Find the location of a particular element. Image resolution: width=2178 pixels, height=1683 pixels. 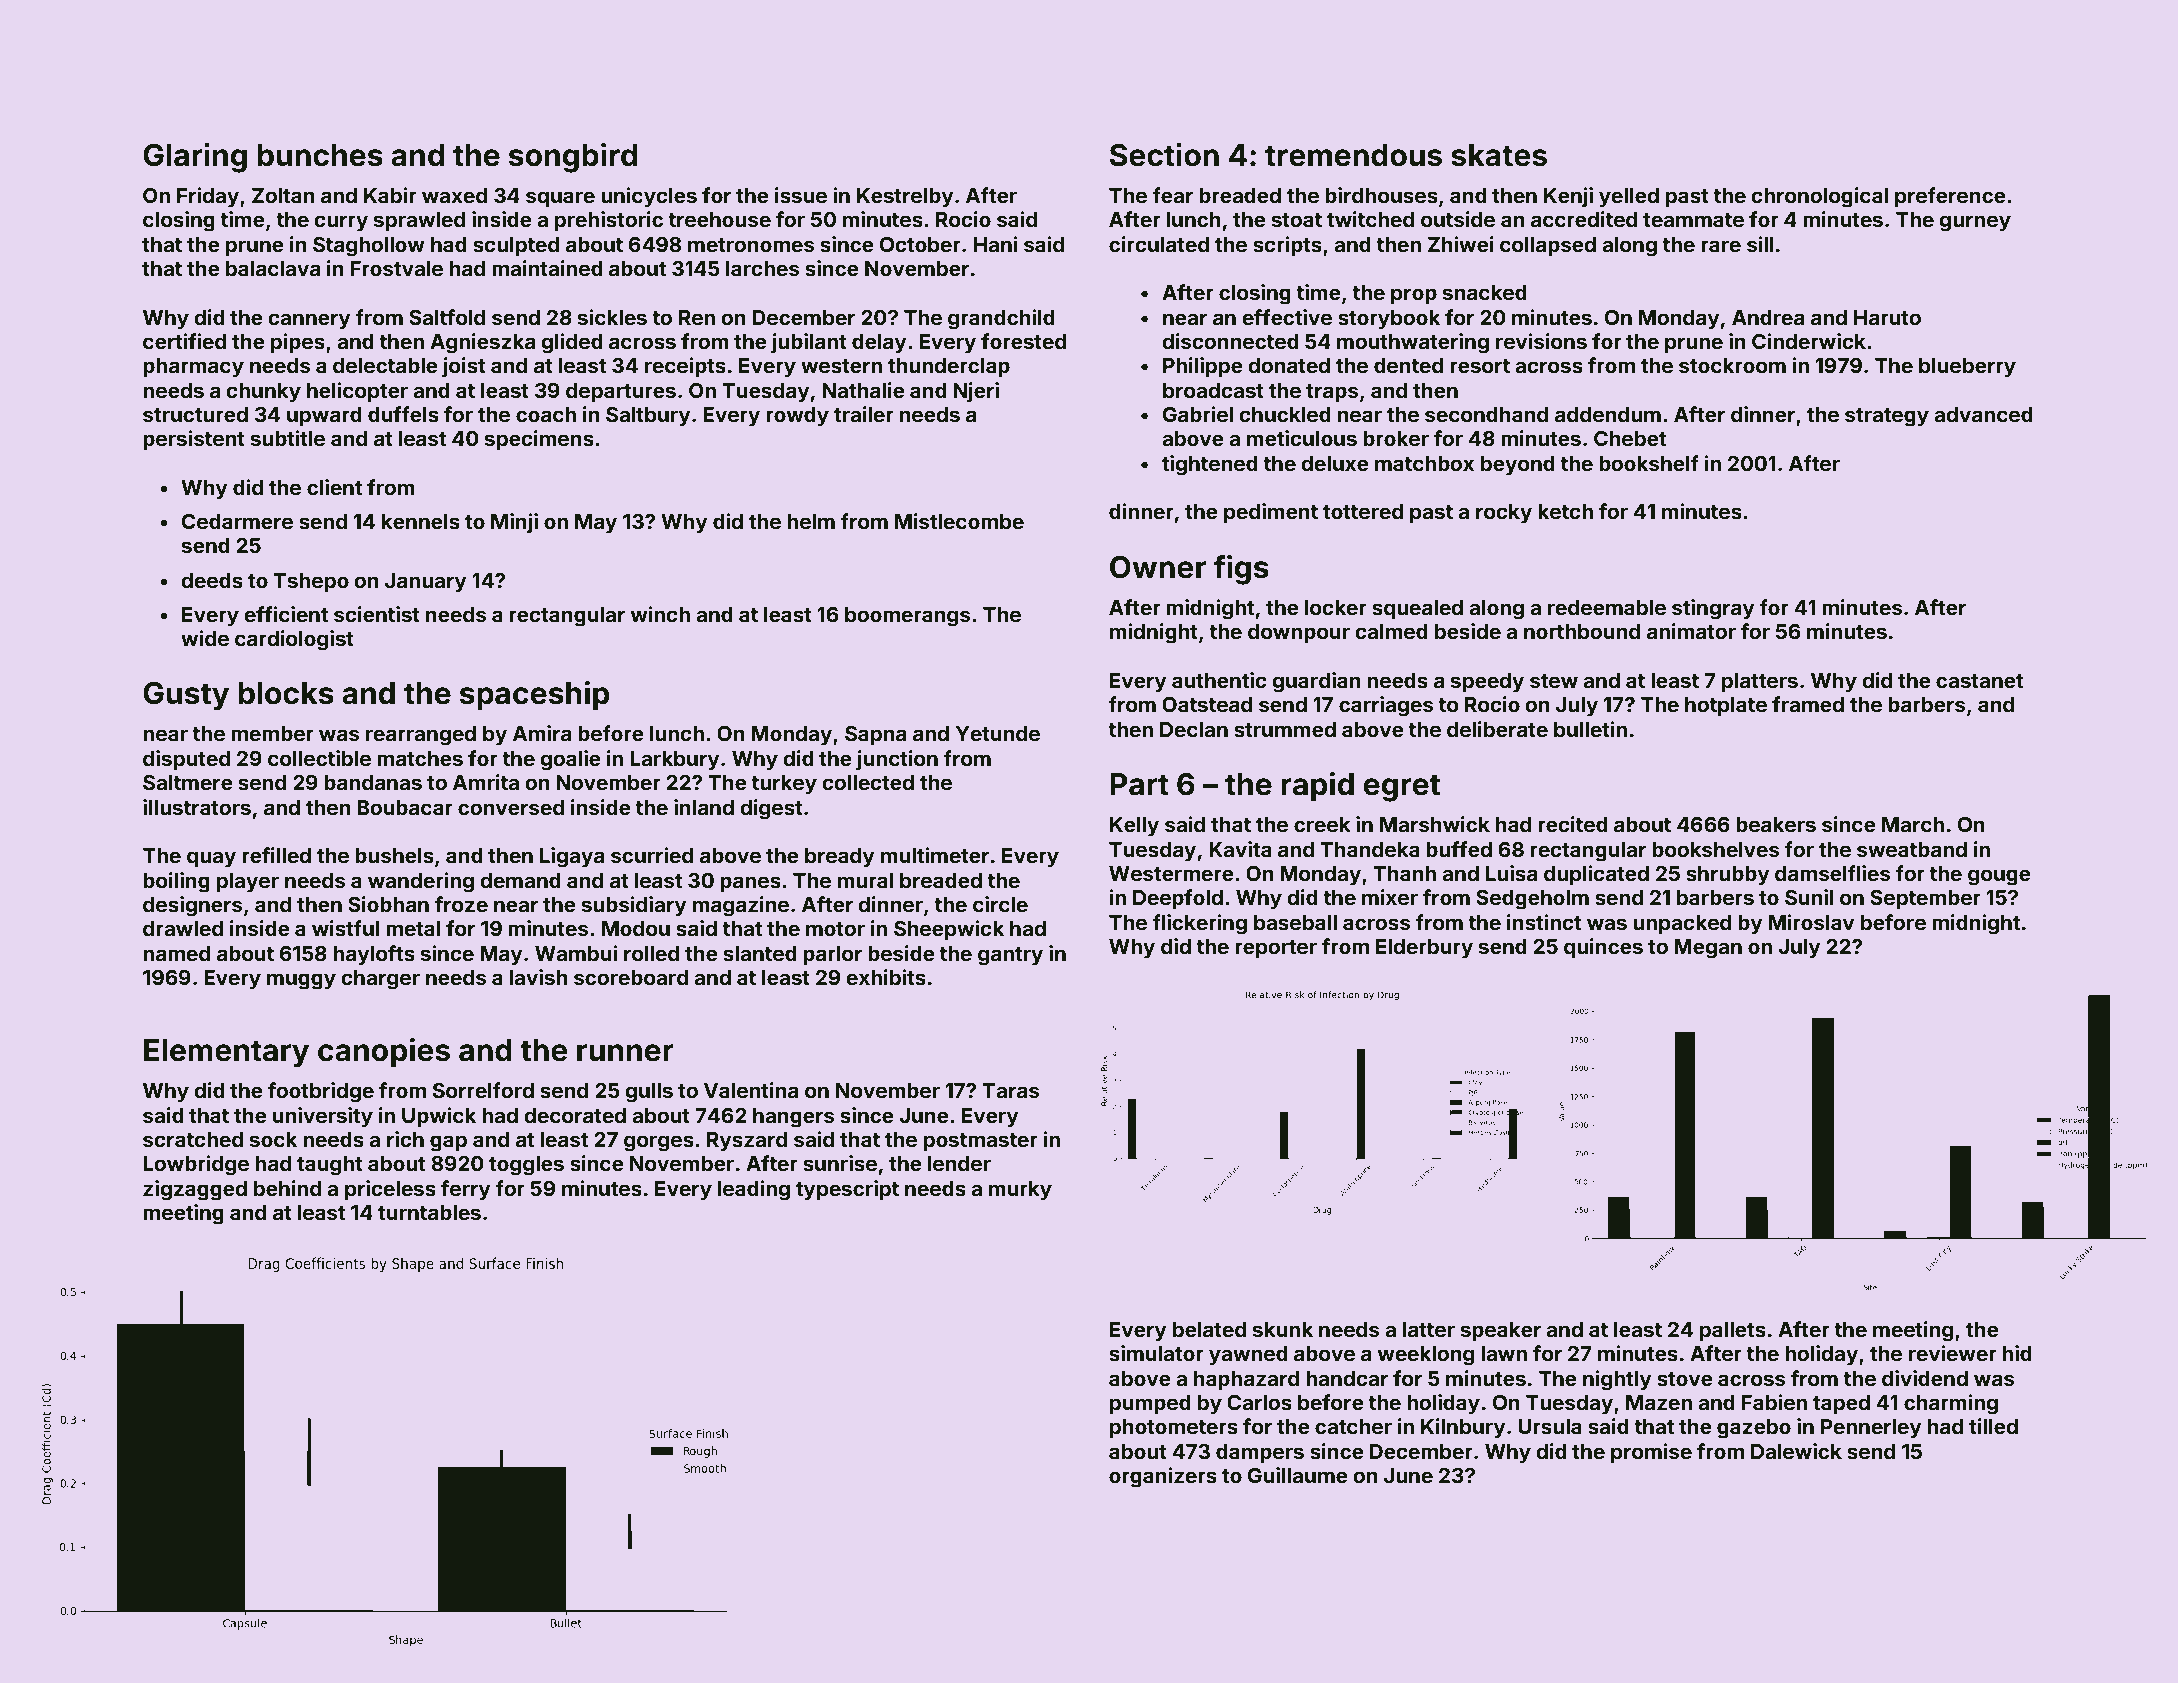

specimens is located at coordinates (539, 440).
